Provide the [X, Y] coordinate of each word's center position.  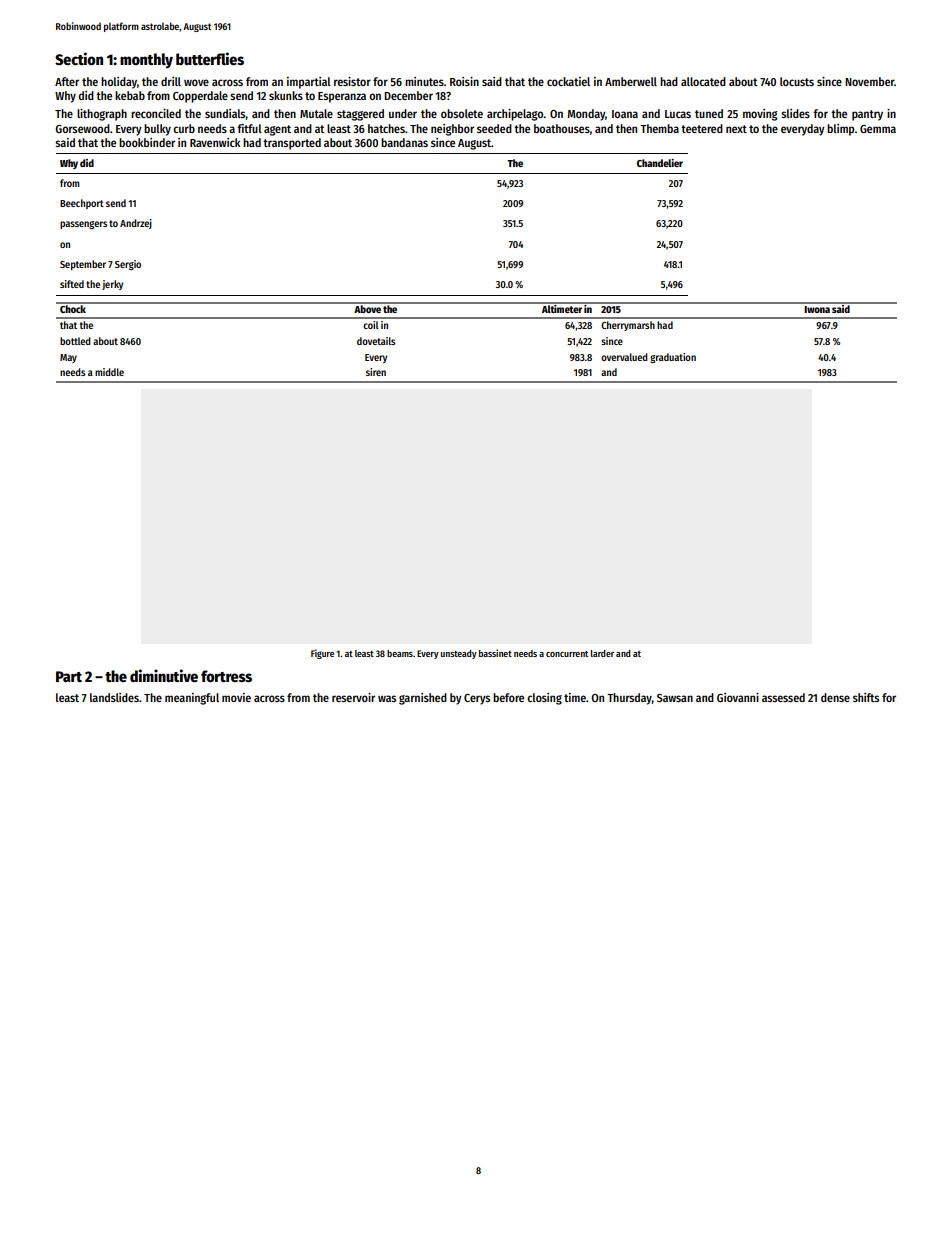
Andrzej [136, 224]
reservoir [353, 697]
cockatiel [568, 81]
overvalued [624, 357]
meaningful [192, 699]
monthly [146, 61]
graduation [673, 358]
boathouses [562, 128]
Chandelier [660, 163]
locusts [797, 81]
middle [109, 372]
